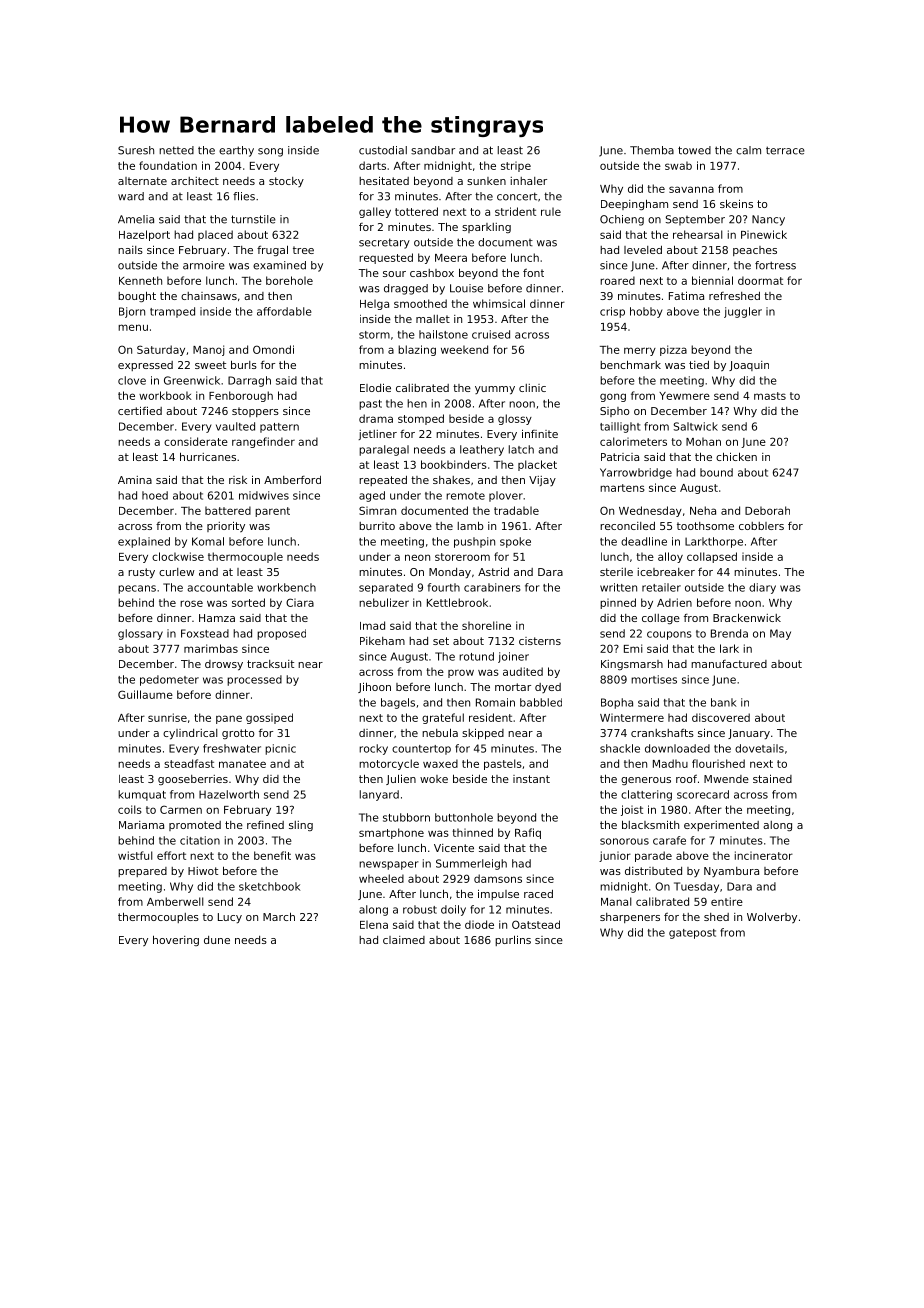 The image size is (924, 1308). What do you see at coordinates (142, 795) in the document?
I see `kumquat` at bounding box center [142, 795].
